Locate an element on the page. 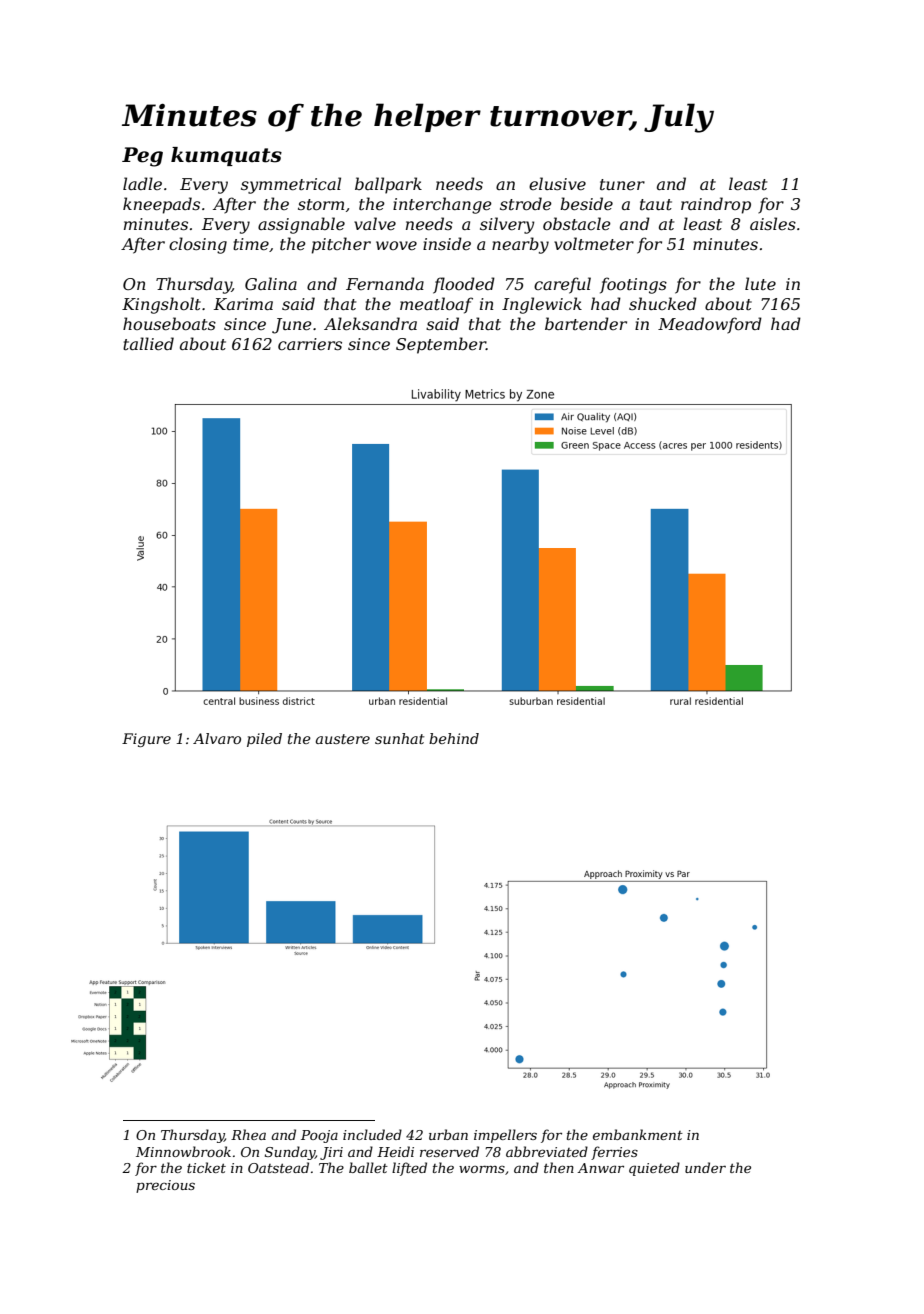 Image resolution: width=924 pixels, height=1314 pixels. interchange is located at coordinates (442, 205).
